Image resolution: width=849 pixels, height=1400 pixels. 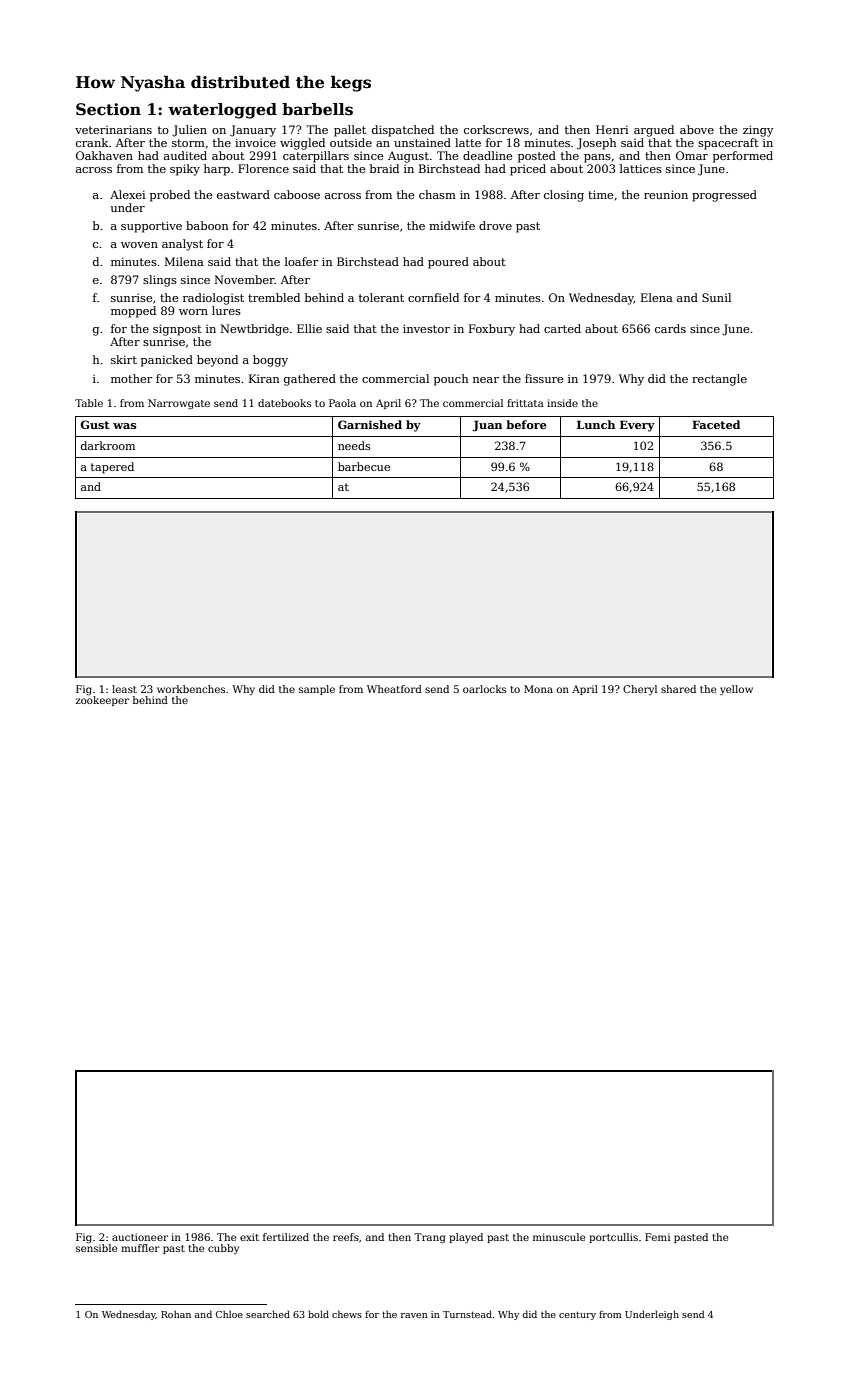 What do you see at coordinates (113, 129) in the screenshot?
I see `veterinarians` at bounding box center [113, 129].
